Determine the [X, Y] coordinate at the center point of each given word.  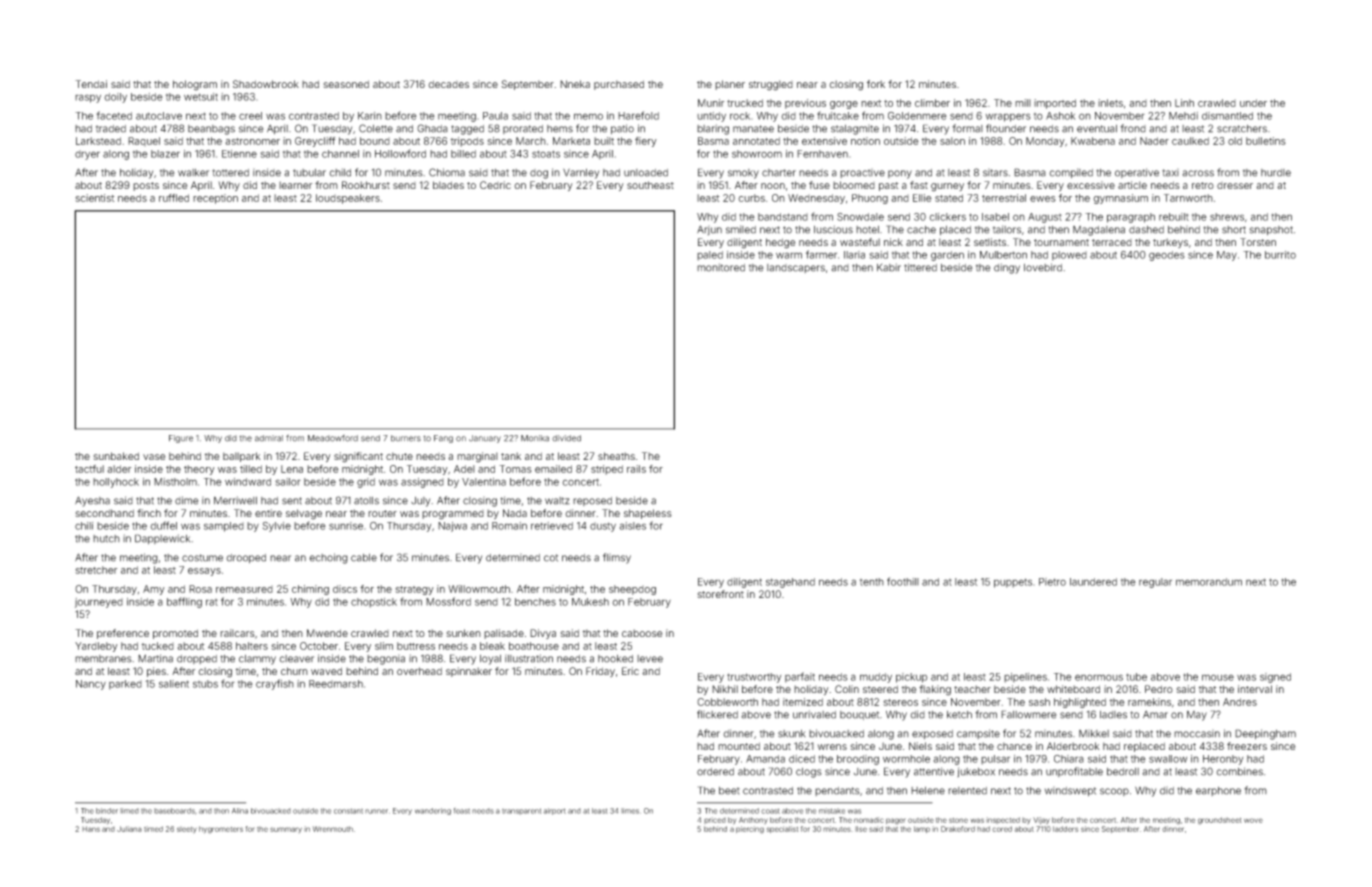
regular [1155, 583]
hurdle [1276, 173]
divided [566, 438]
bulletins [1266, 141]
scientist [94, 198]
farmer [821, 254]
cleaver [296, 659]
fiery [646, 142]
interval [1255, 689]
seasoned [346, 84]
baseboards [174, 811]
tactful [89, 469]
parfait [800, 677]
